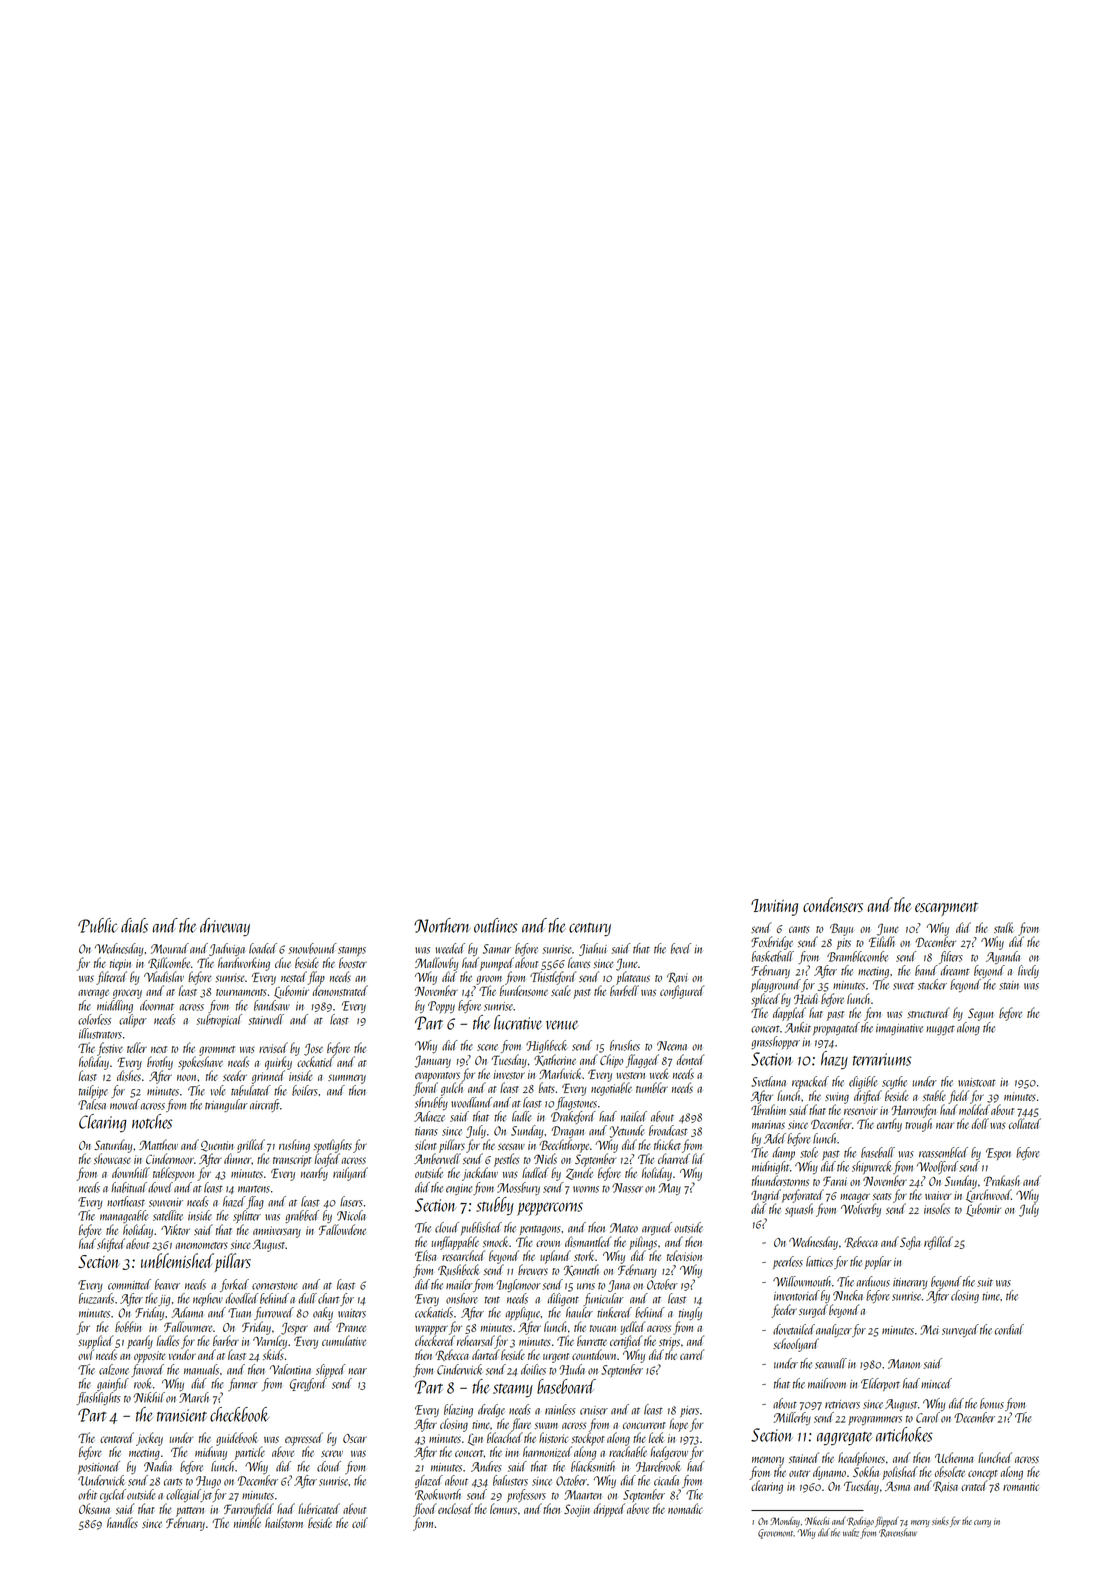 The height and width of the page is (1582, 1118). Describe the element at coordinates (1009, 1329) in the page. I see `cordial` at that location.
